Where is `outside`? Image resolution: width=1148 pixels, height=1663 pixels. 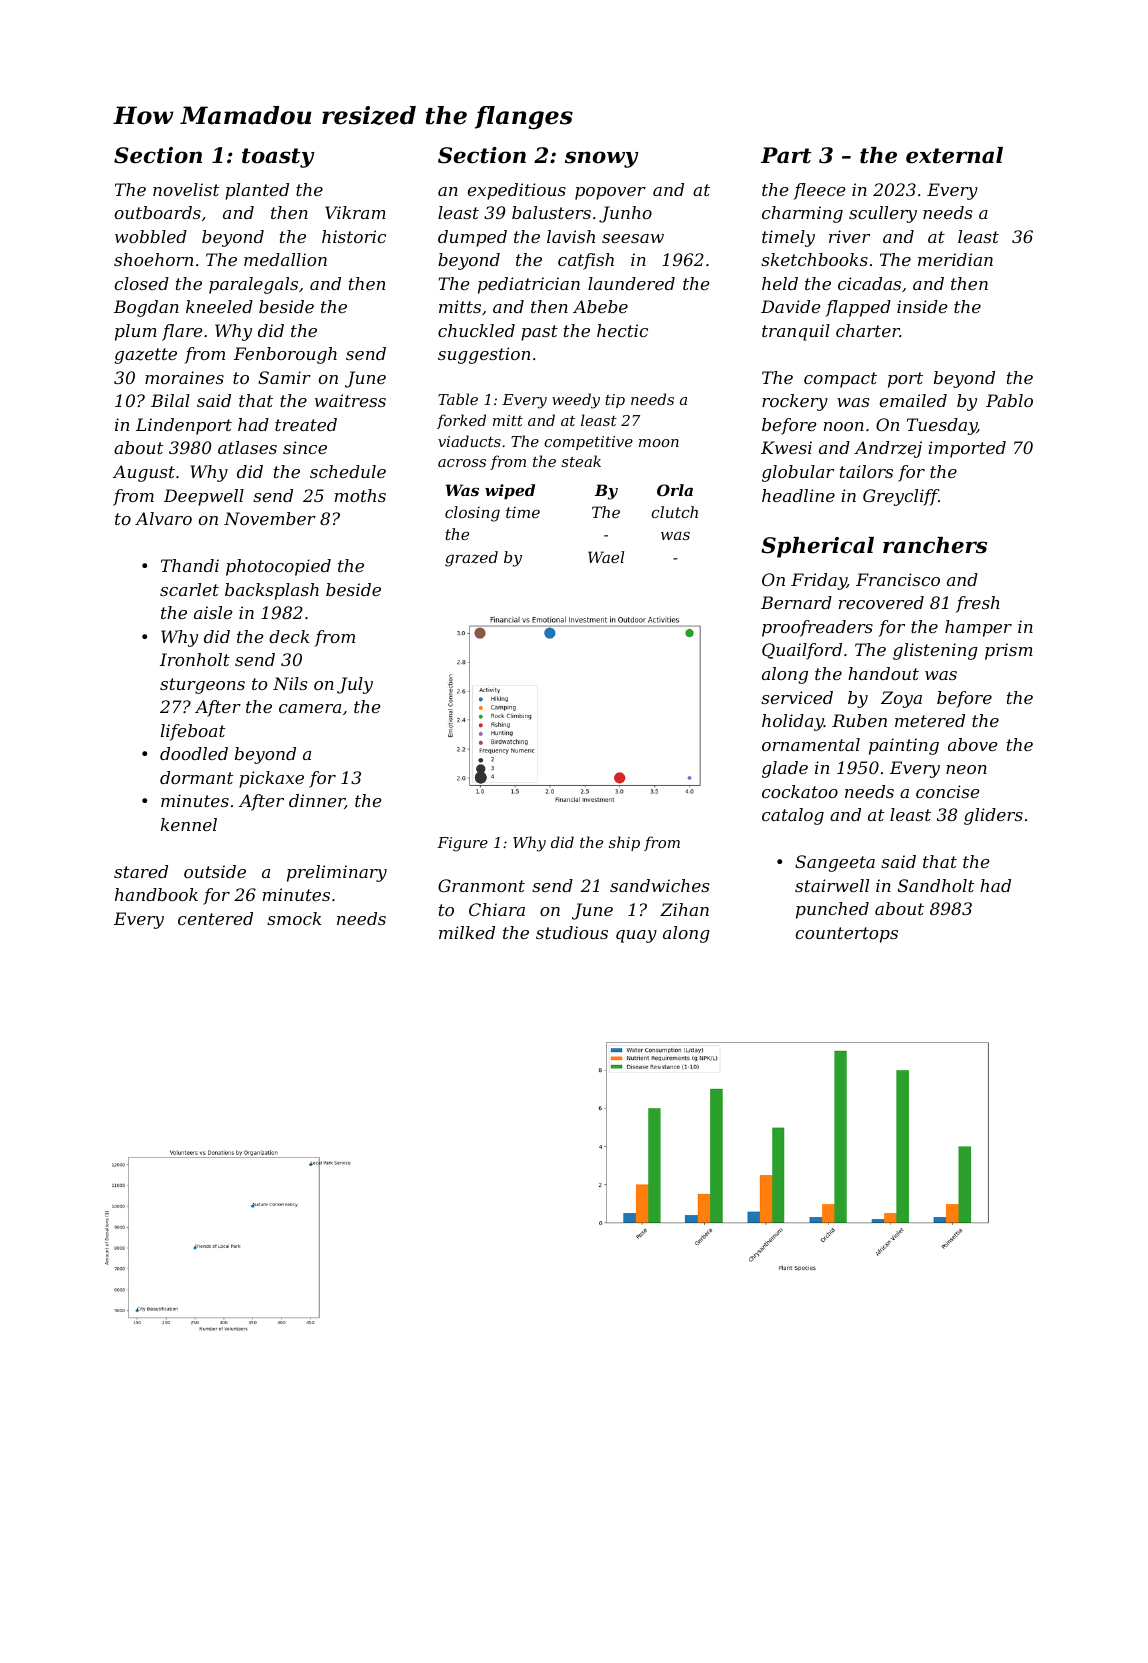 outside is located at coordinates (215, 871).
